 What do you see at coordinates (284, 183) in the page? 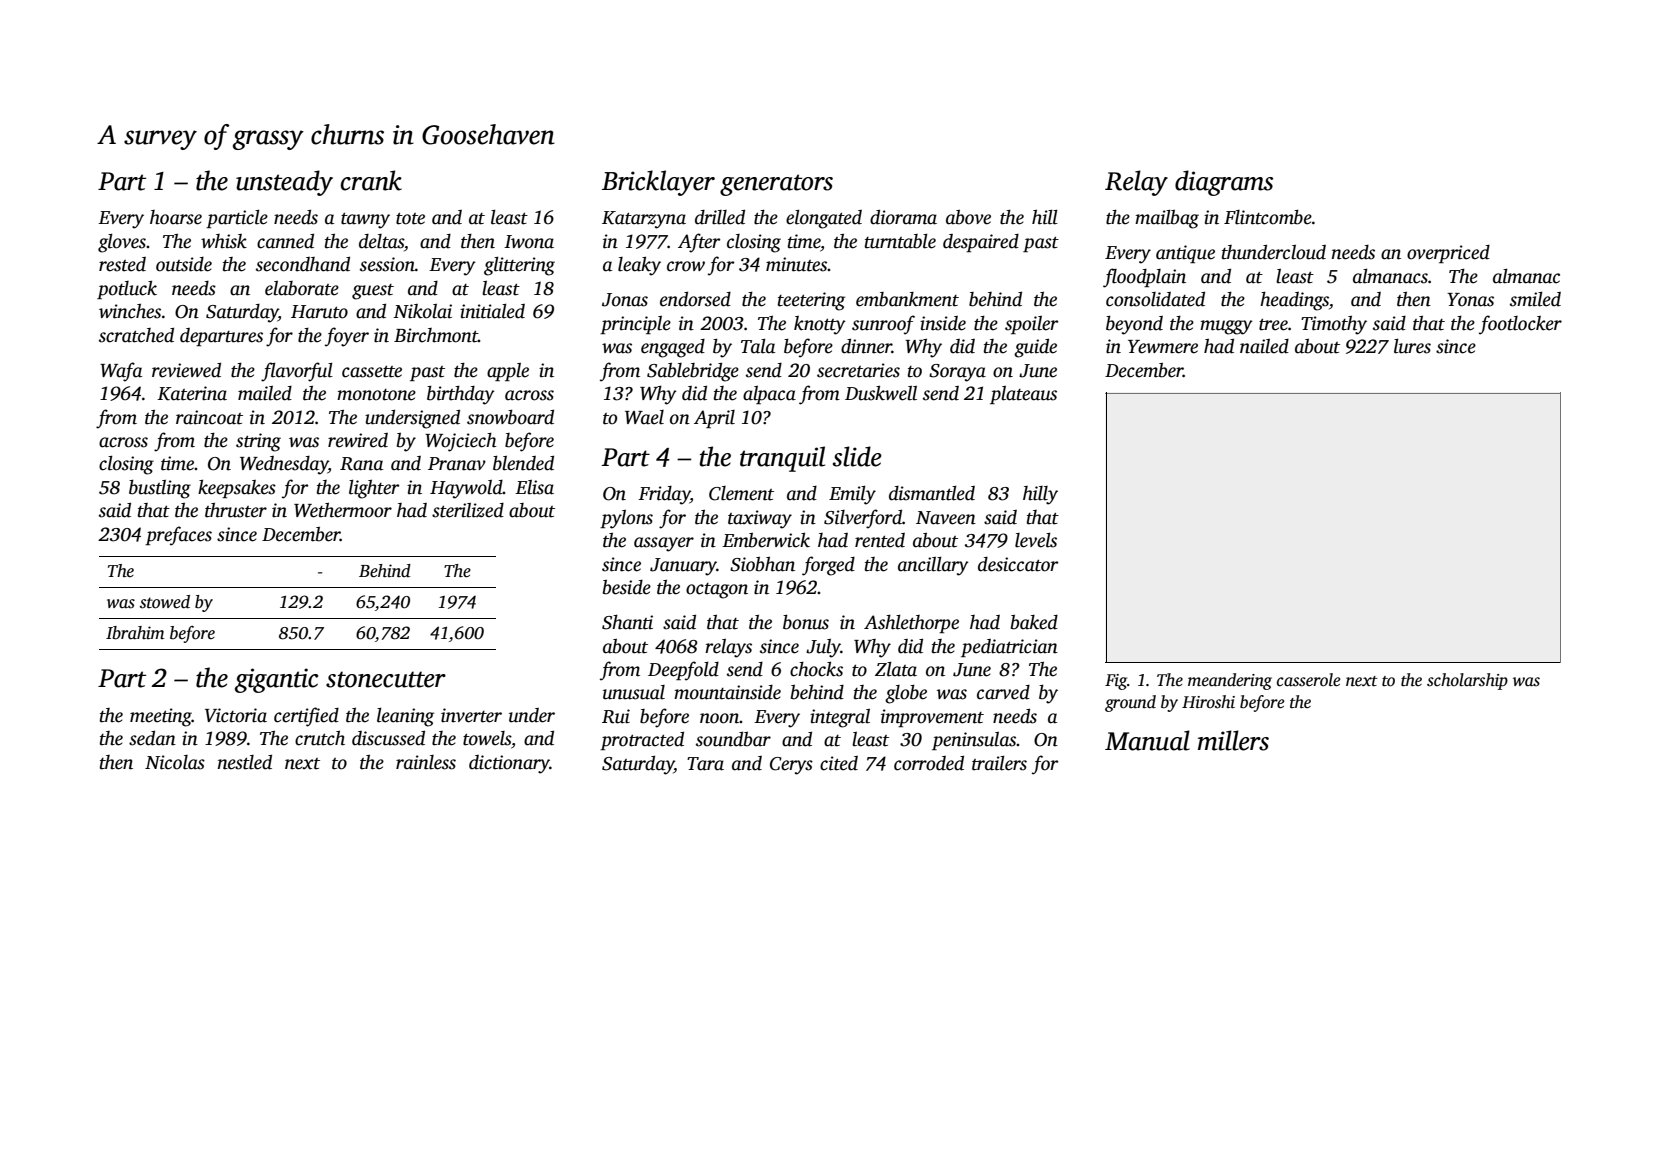
I see `unsteady` at bounding box center [284, 183].
